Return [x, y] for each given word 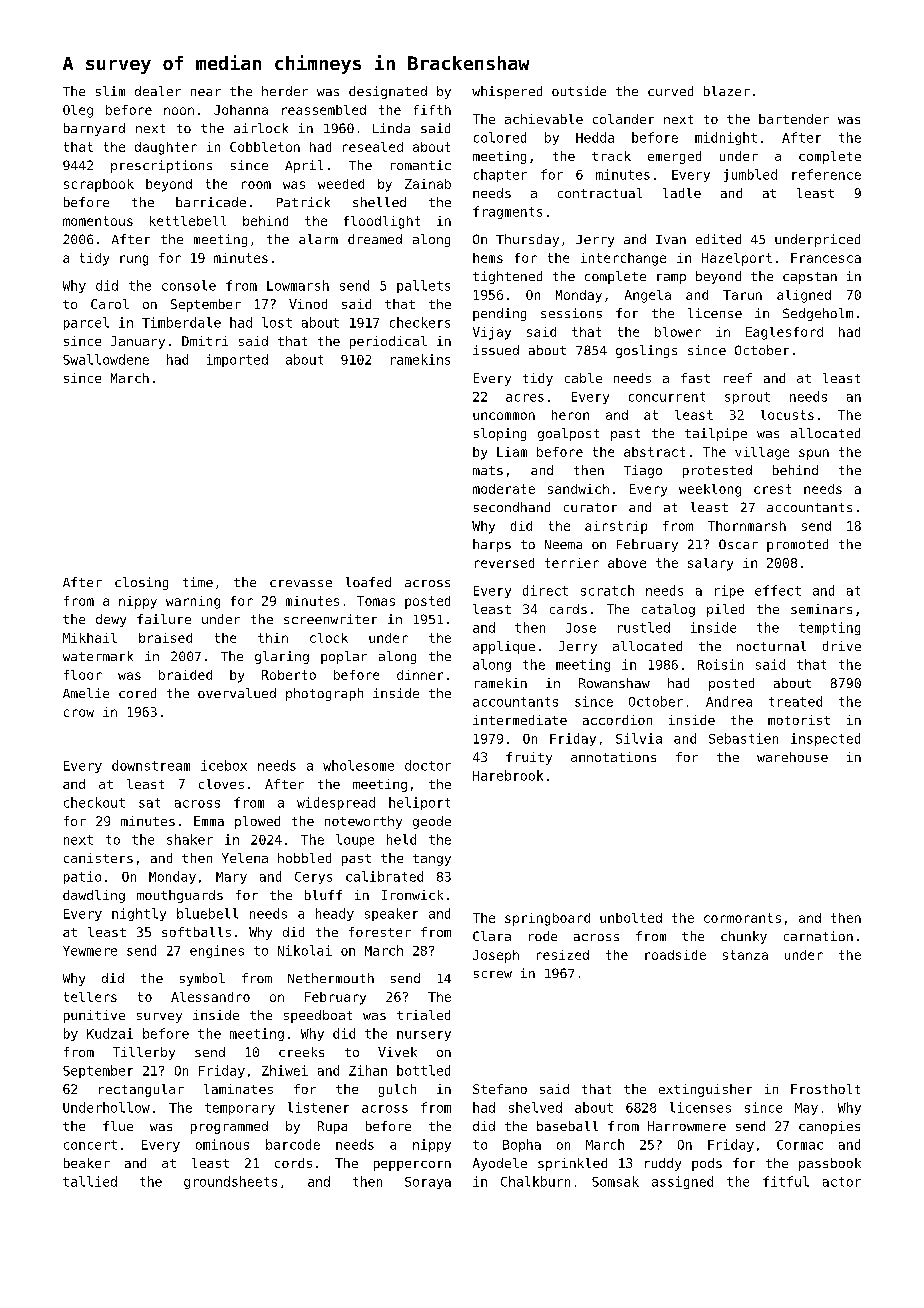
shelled [379, 202]
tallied [90, 1181]
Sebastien [743, 738]
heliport [419, 803]
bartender [794, 119]
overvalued [237, 693]
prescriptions [161, 166]
